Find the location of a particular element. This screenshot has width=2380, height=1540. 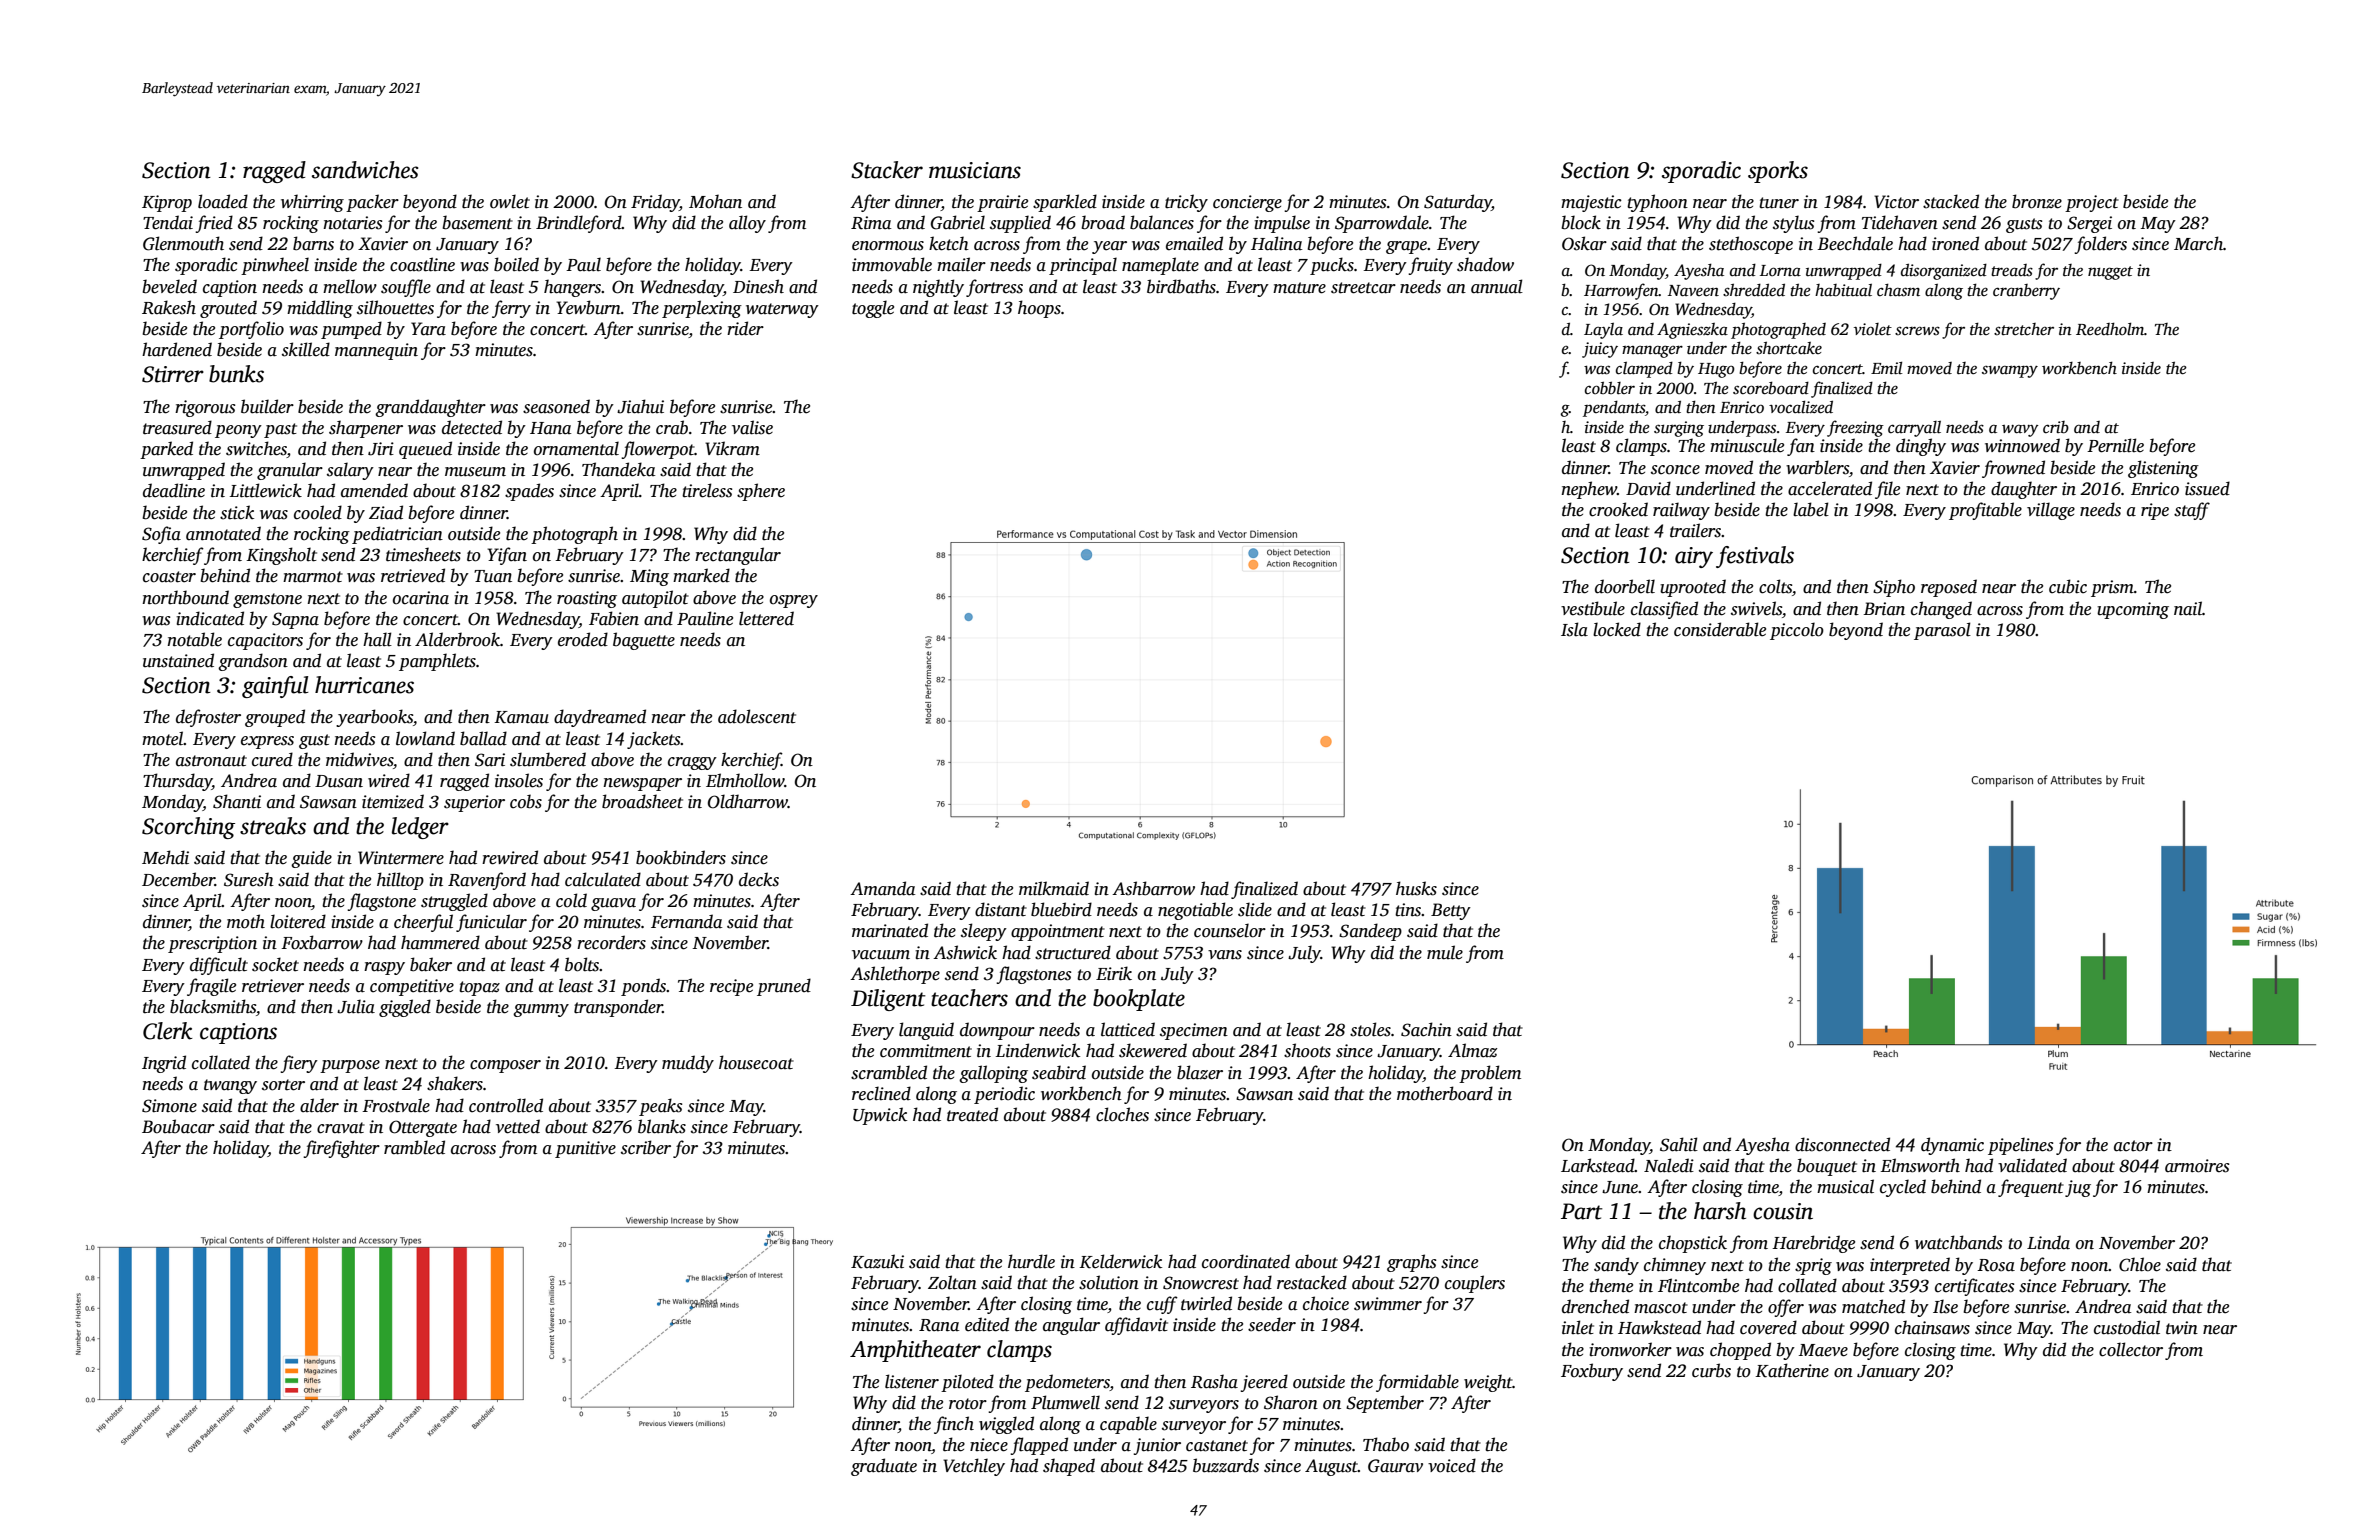

valise is located at coordinates (752, 427).
